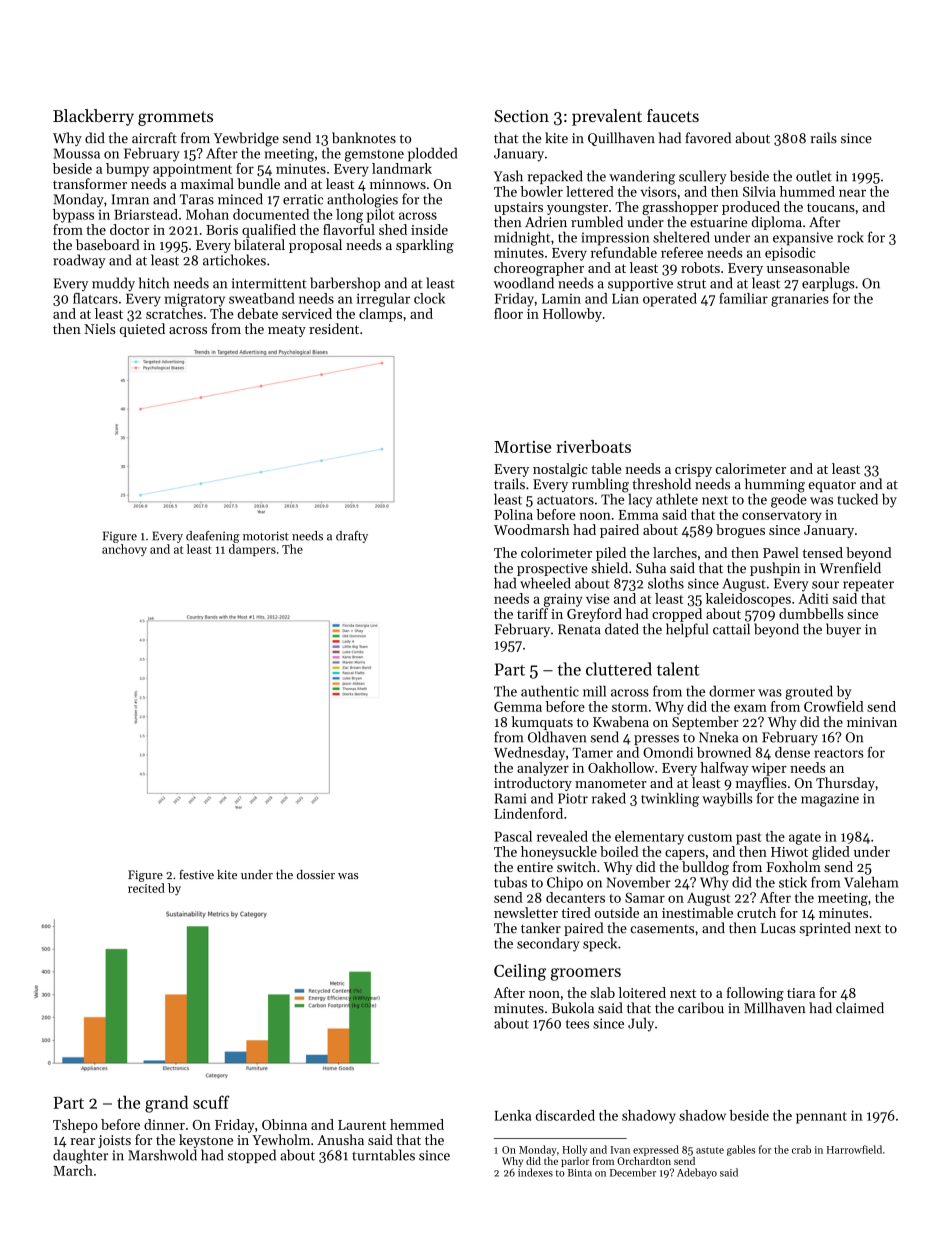 The width and height of the screenshot is (952, 1233). What do you see at coordinates (269, 283) in the screenshot?
I see `intermittent` at bounding box center [269, 283].
